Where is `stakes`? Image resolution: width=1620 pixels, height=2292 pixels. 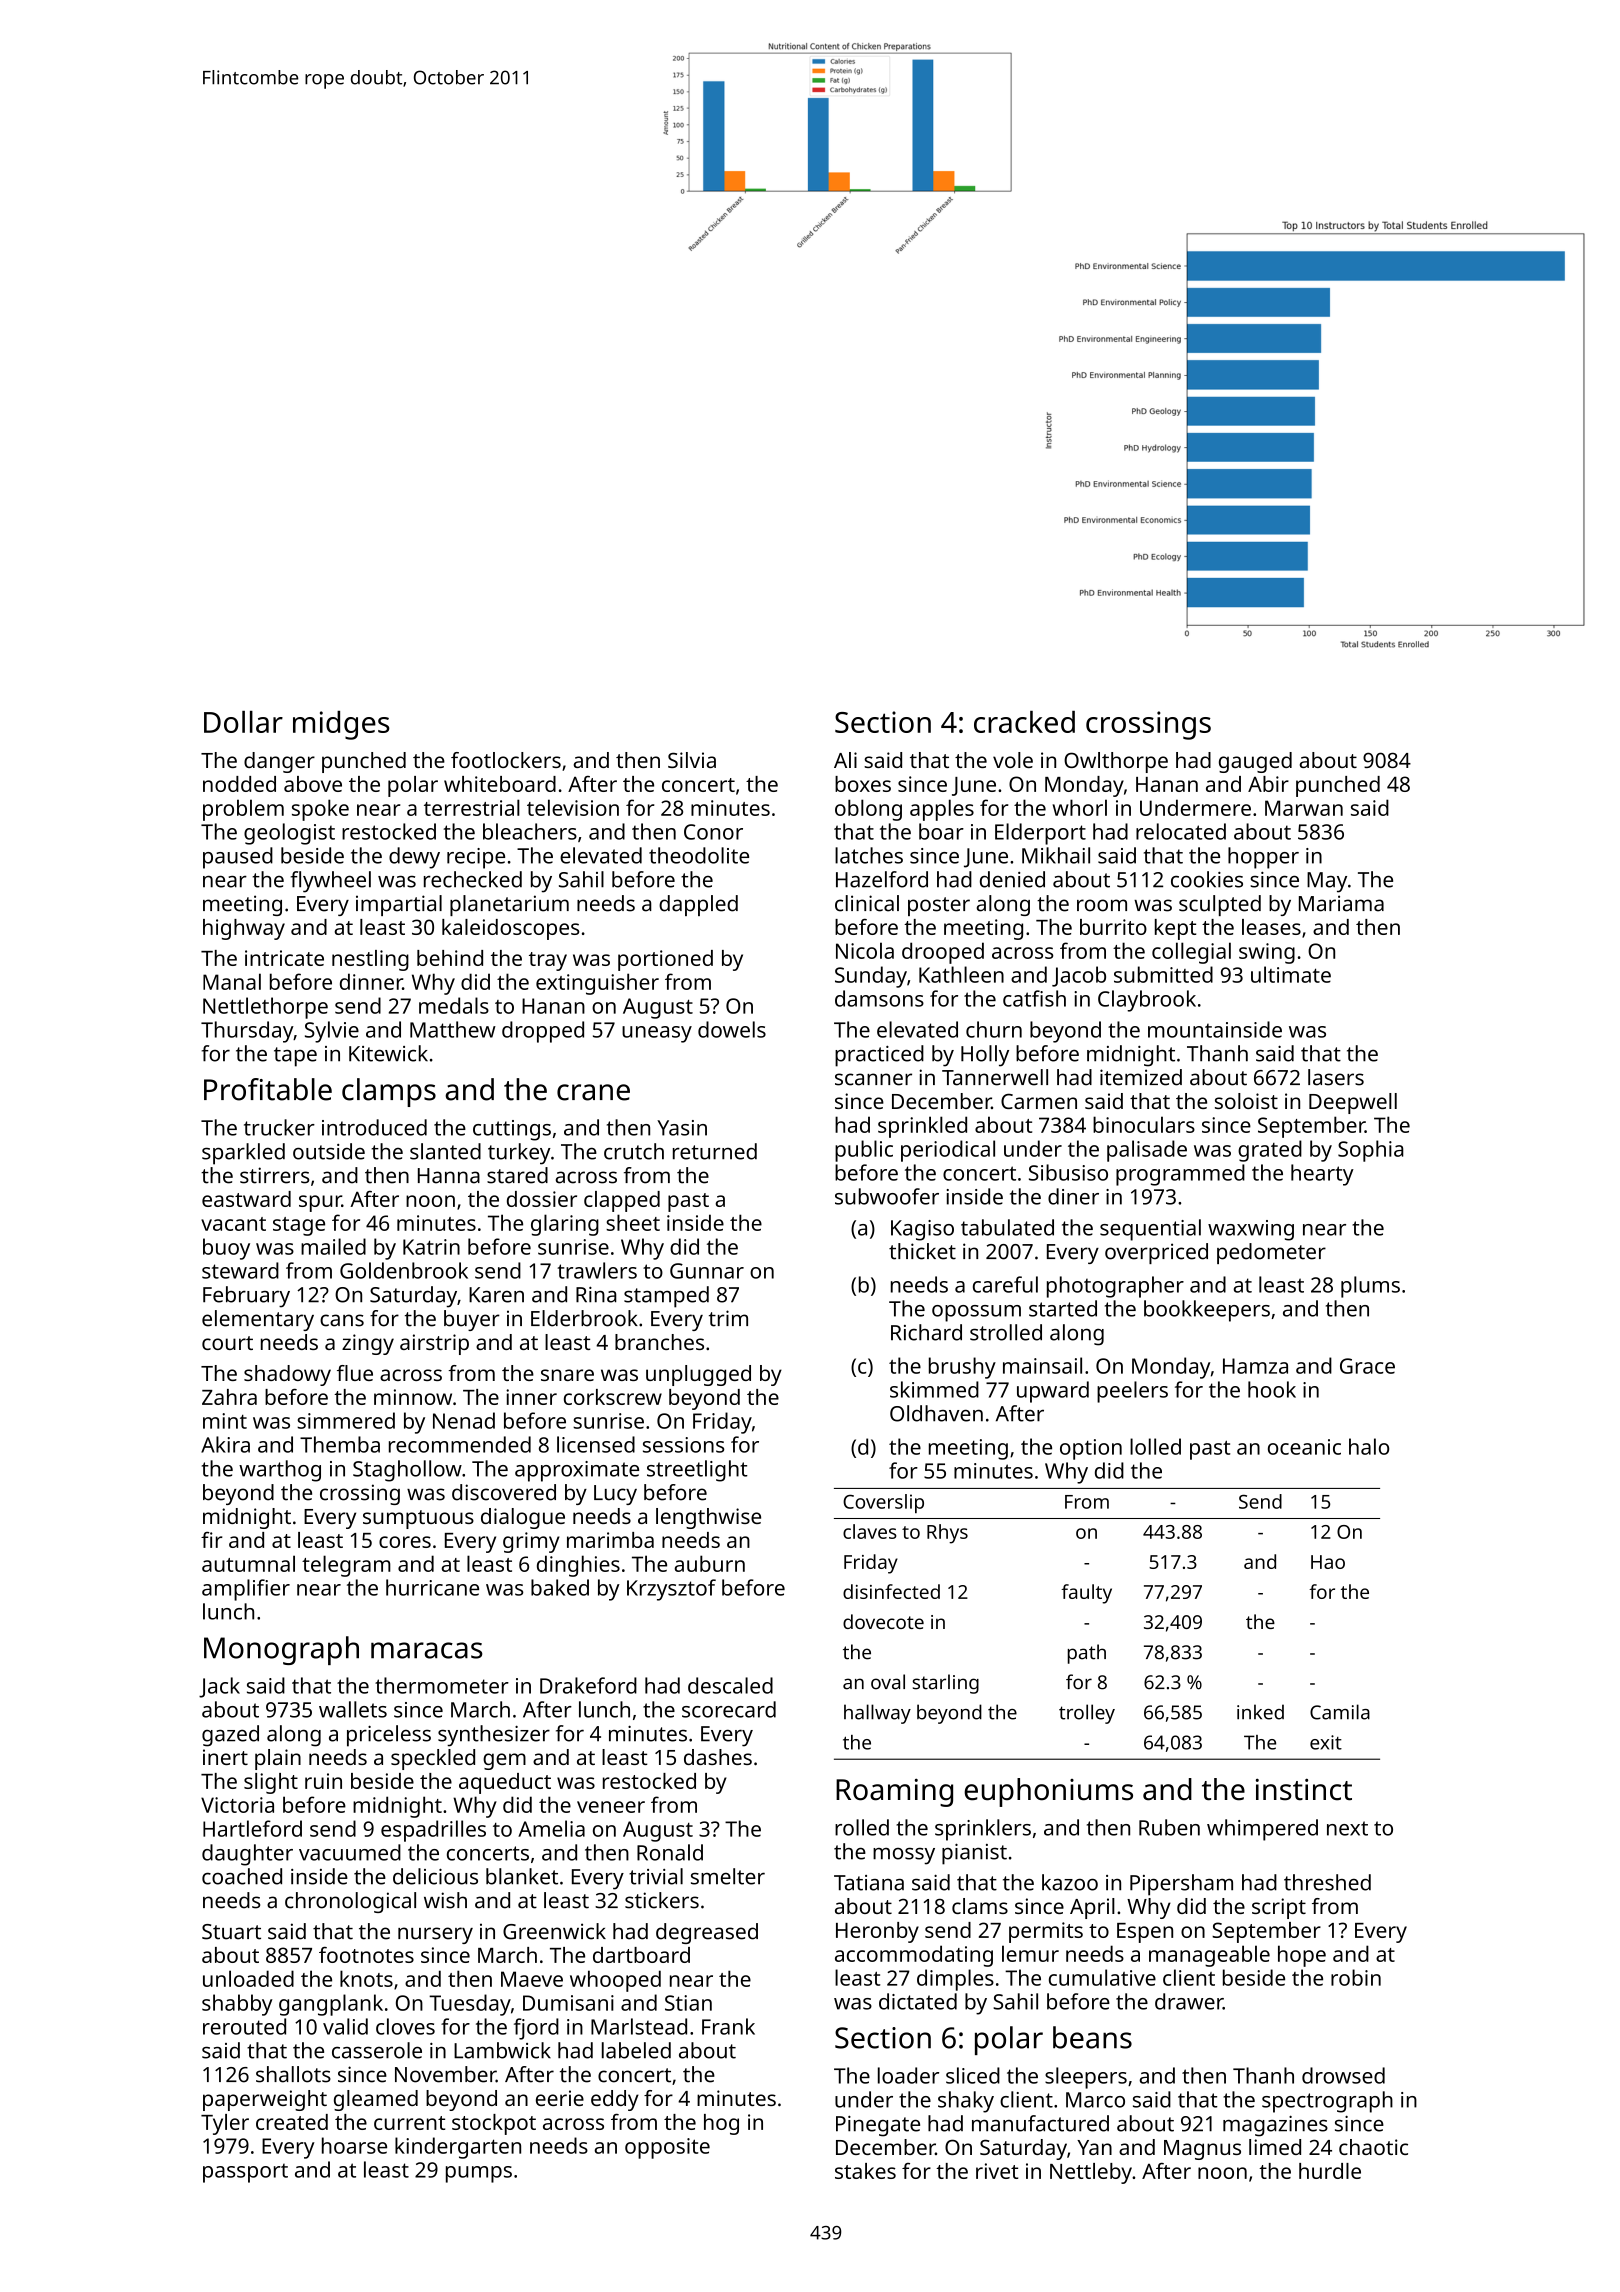
stakes is located at coordinates (865, 2171).
